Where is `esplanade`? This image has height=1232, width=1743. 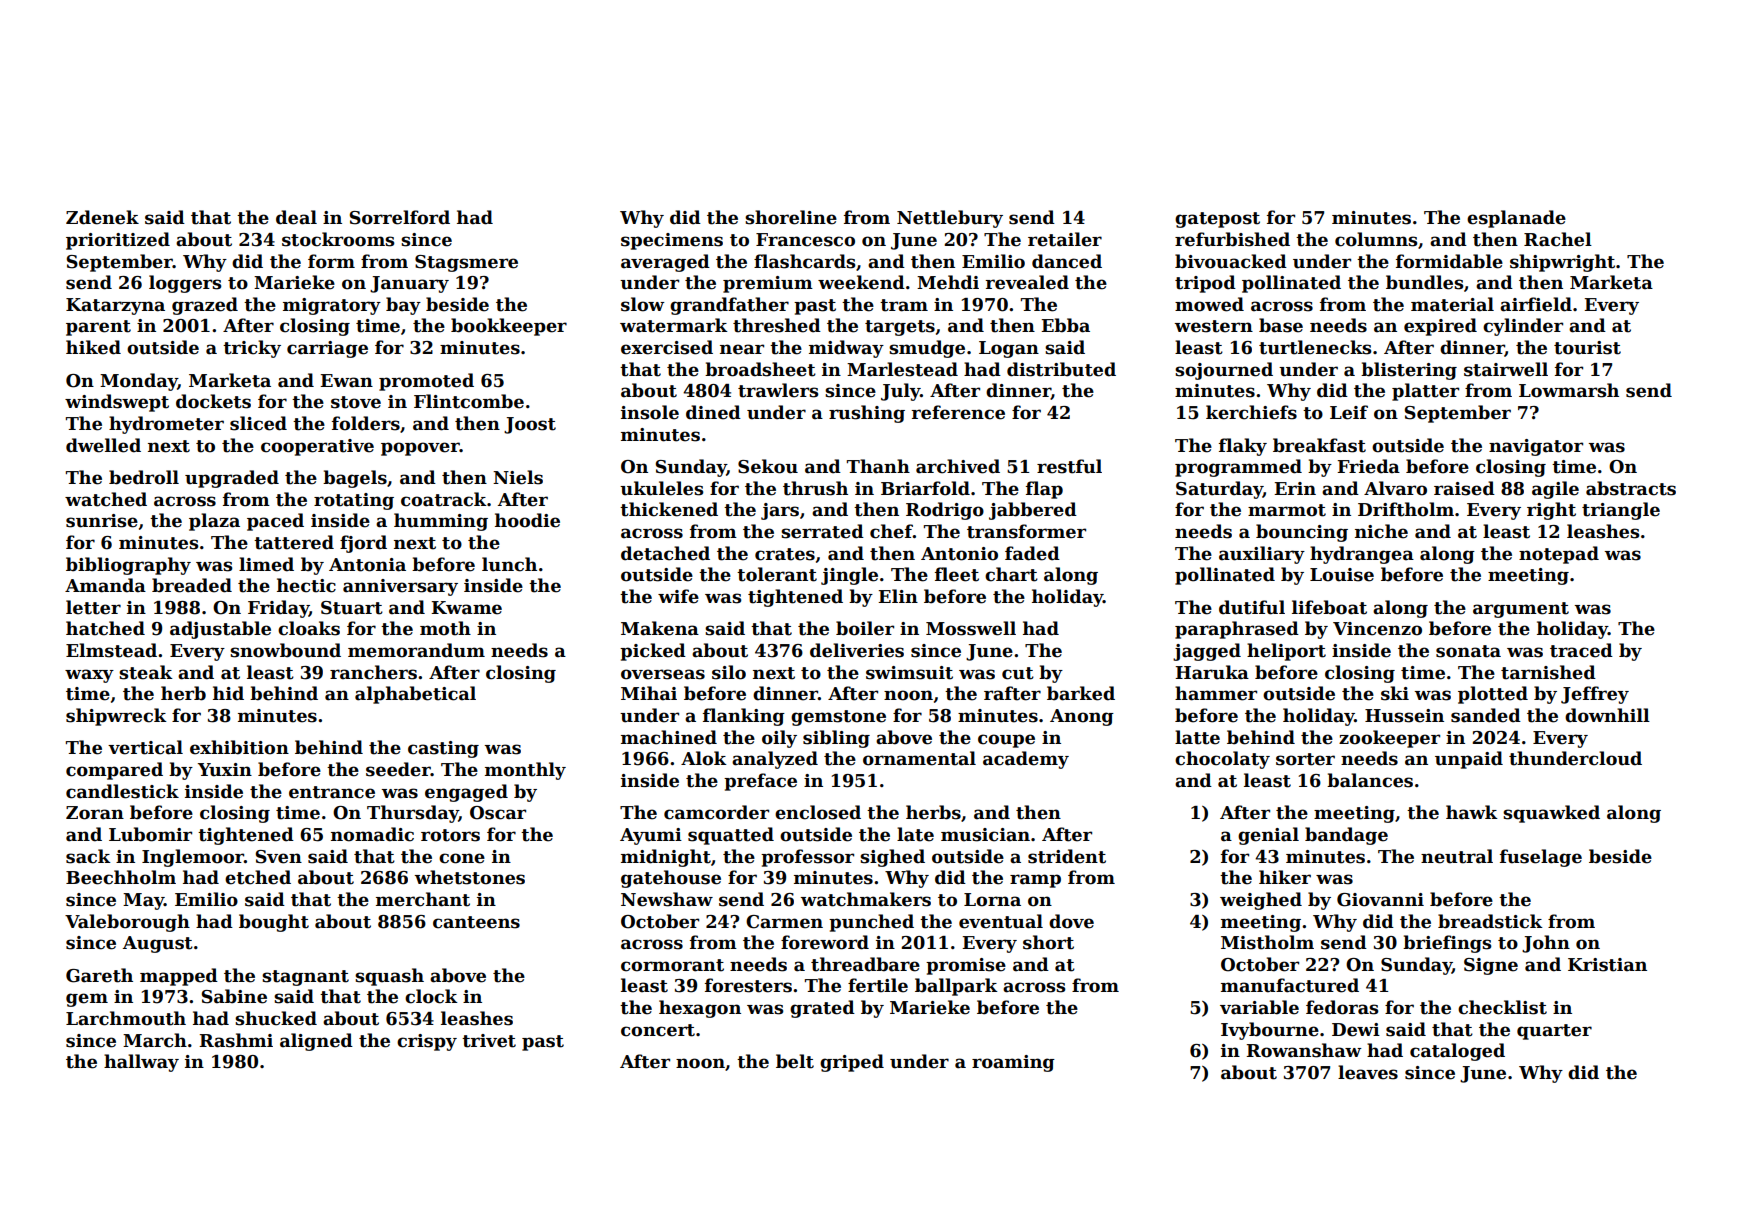 esplanade is located at coordinates (1516, 219).
